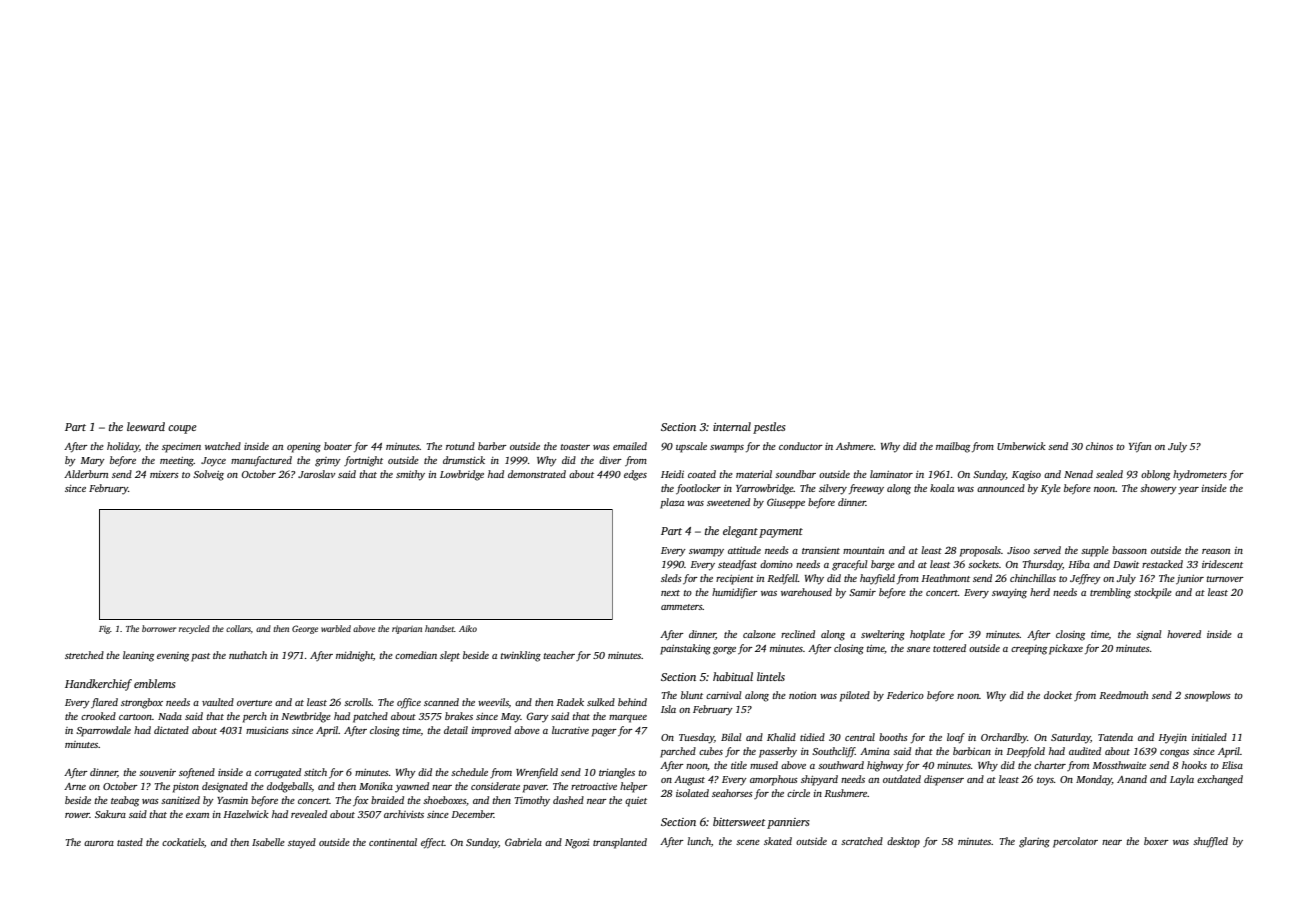  What do you see at coordinates (138, 656) in the screenshot?
I see `leaning` at bounding box center [138, 656].
